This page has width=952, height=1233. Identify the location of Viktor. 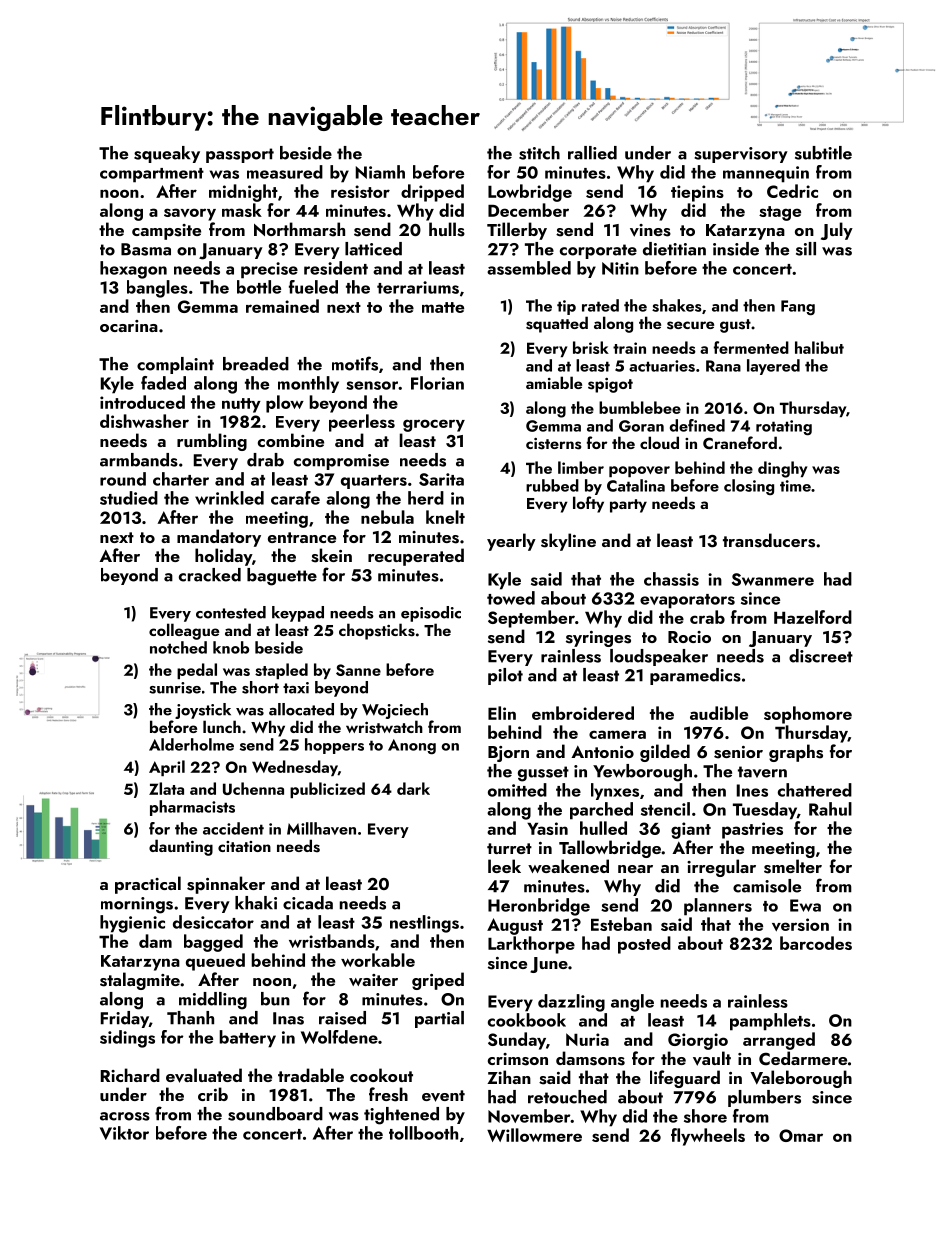
(124, 1133).
